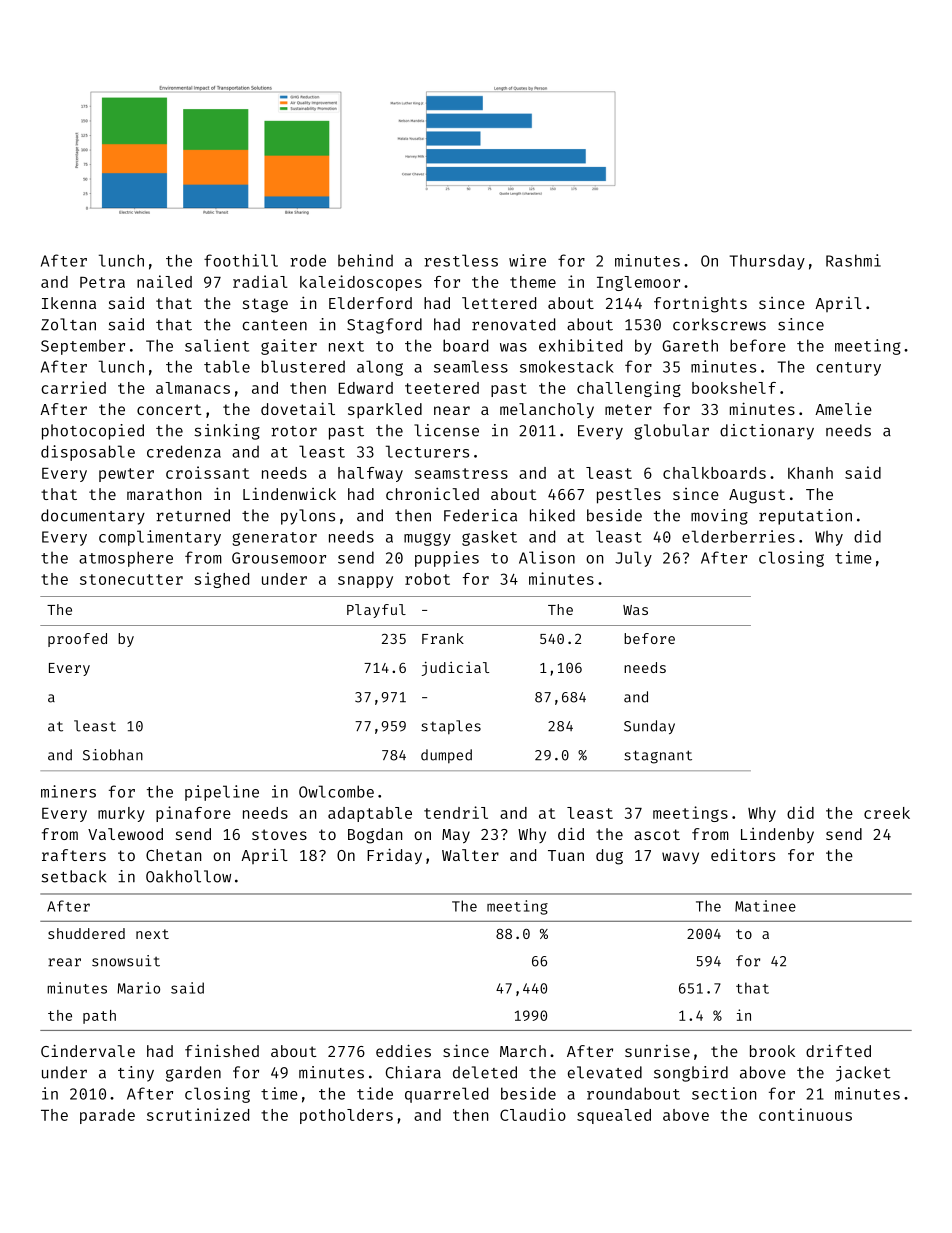 This page has height=1233, width=952. I want to click on Matinee, so click(765, 906).
